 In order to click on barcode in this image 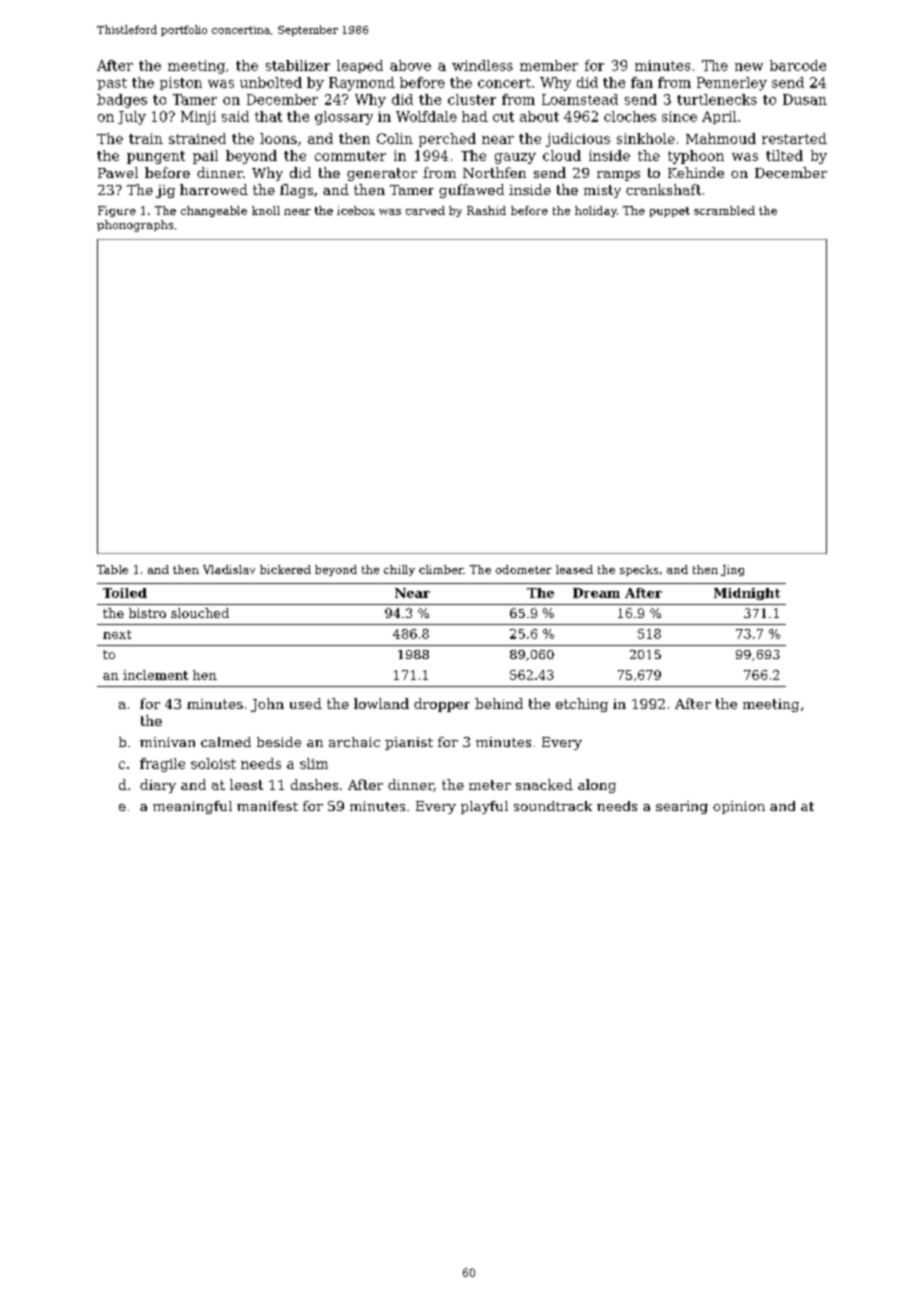, I will do `click(798, 65)`.
